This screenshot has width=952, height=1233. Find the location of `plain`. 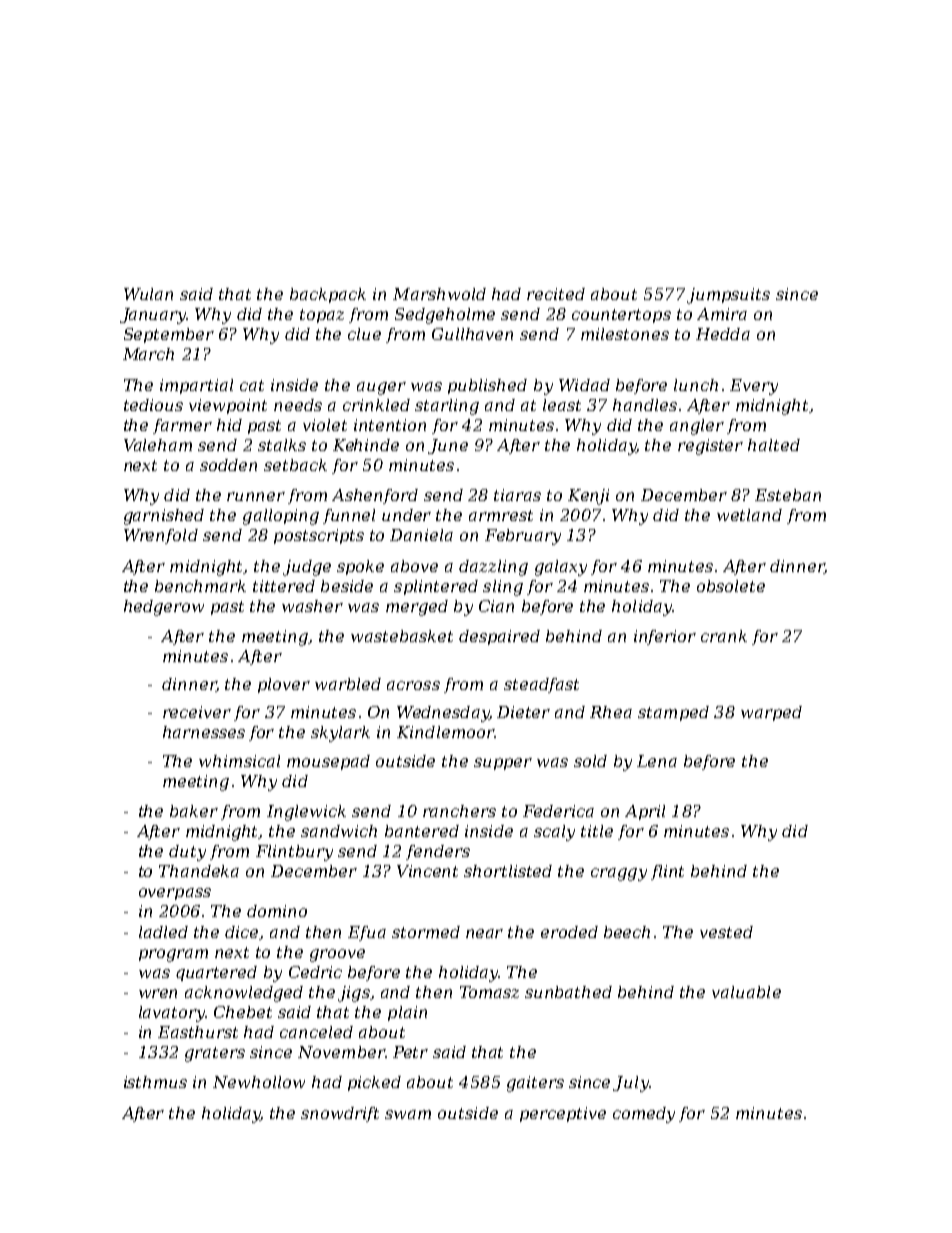

plain is located at coordinates (407, 1013).
